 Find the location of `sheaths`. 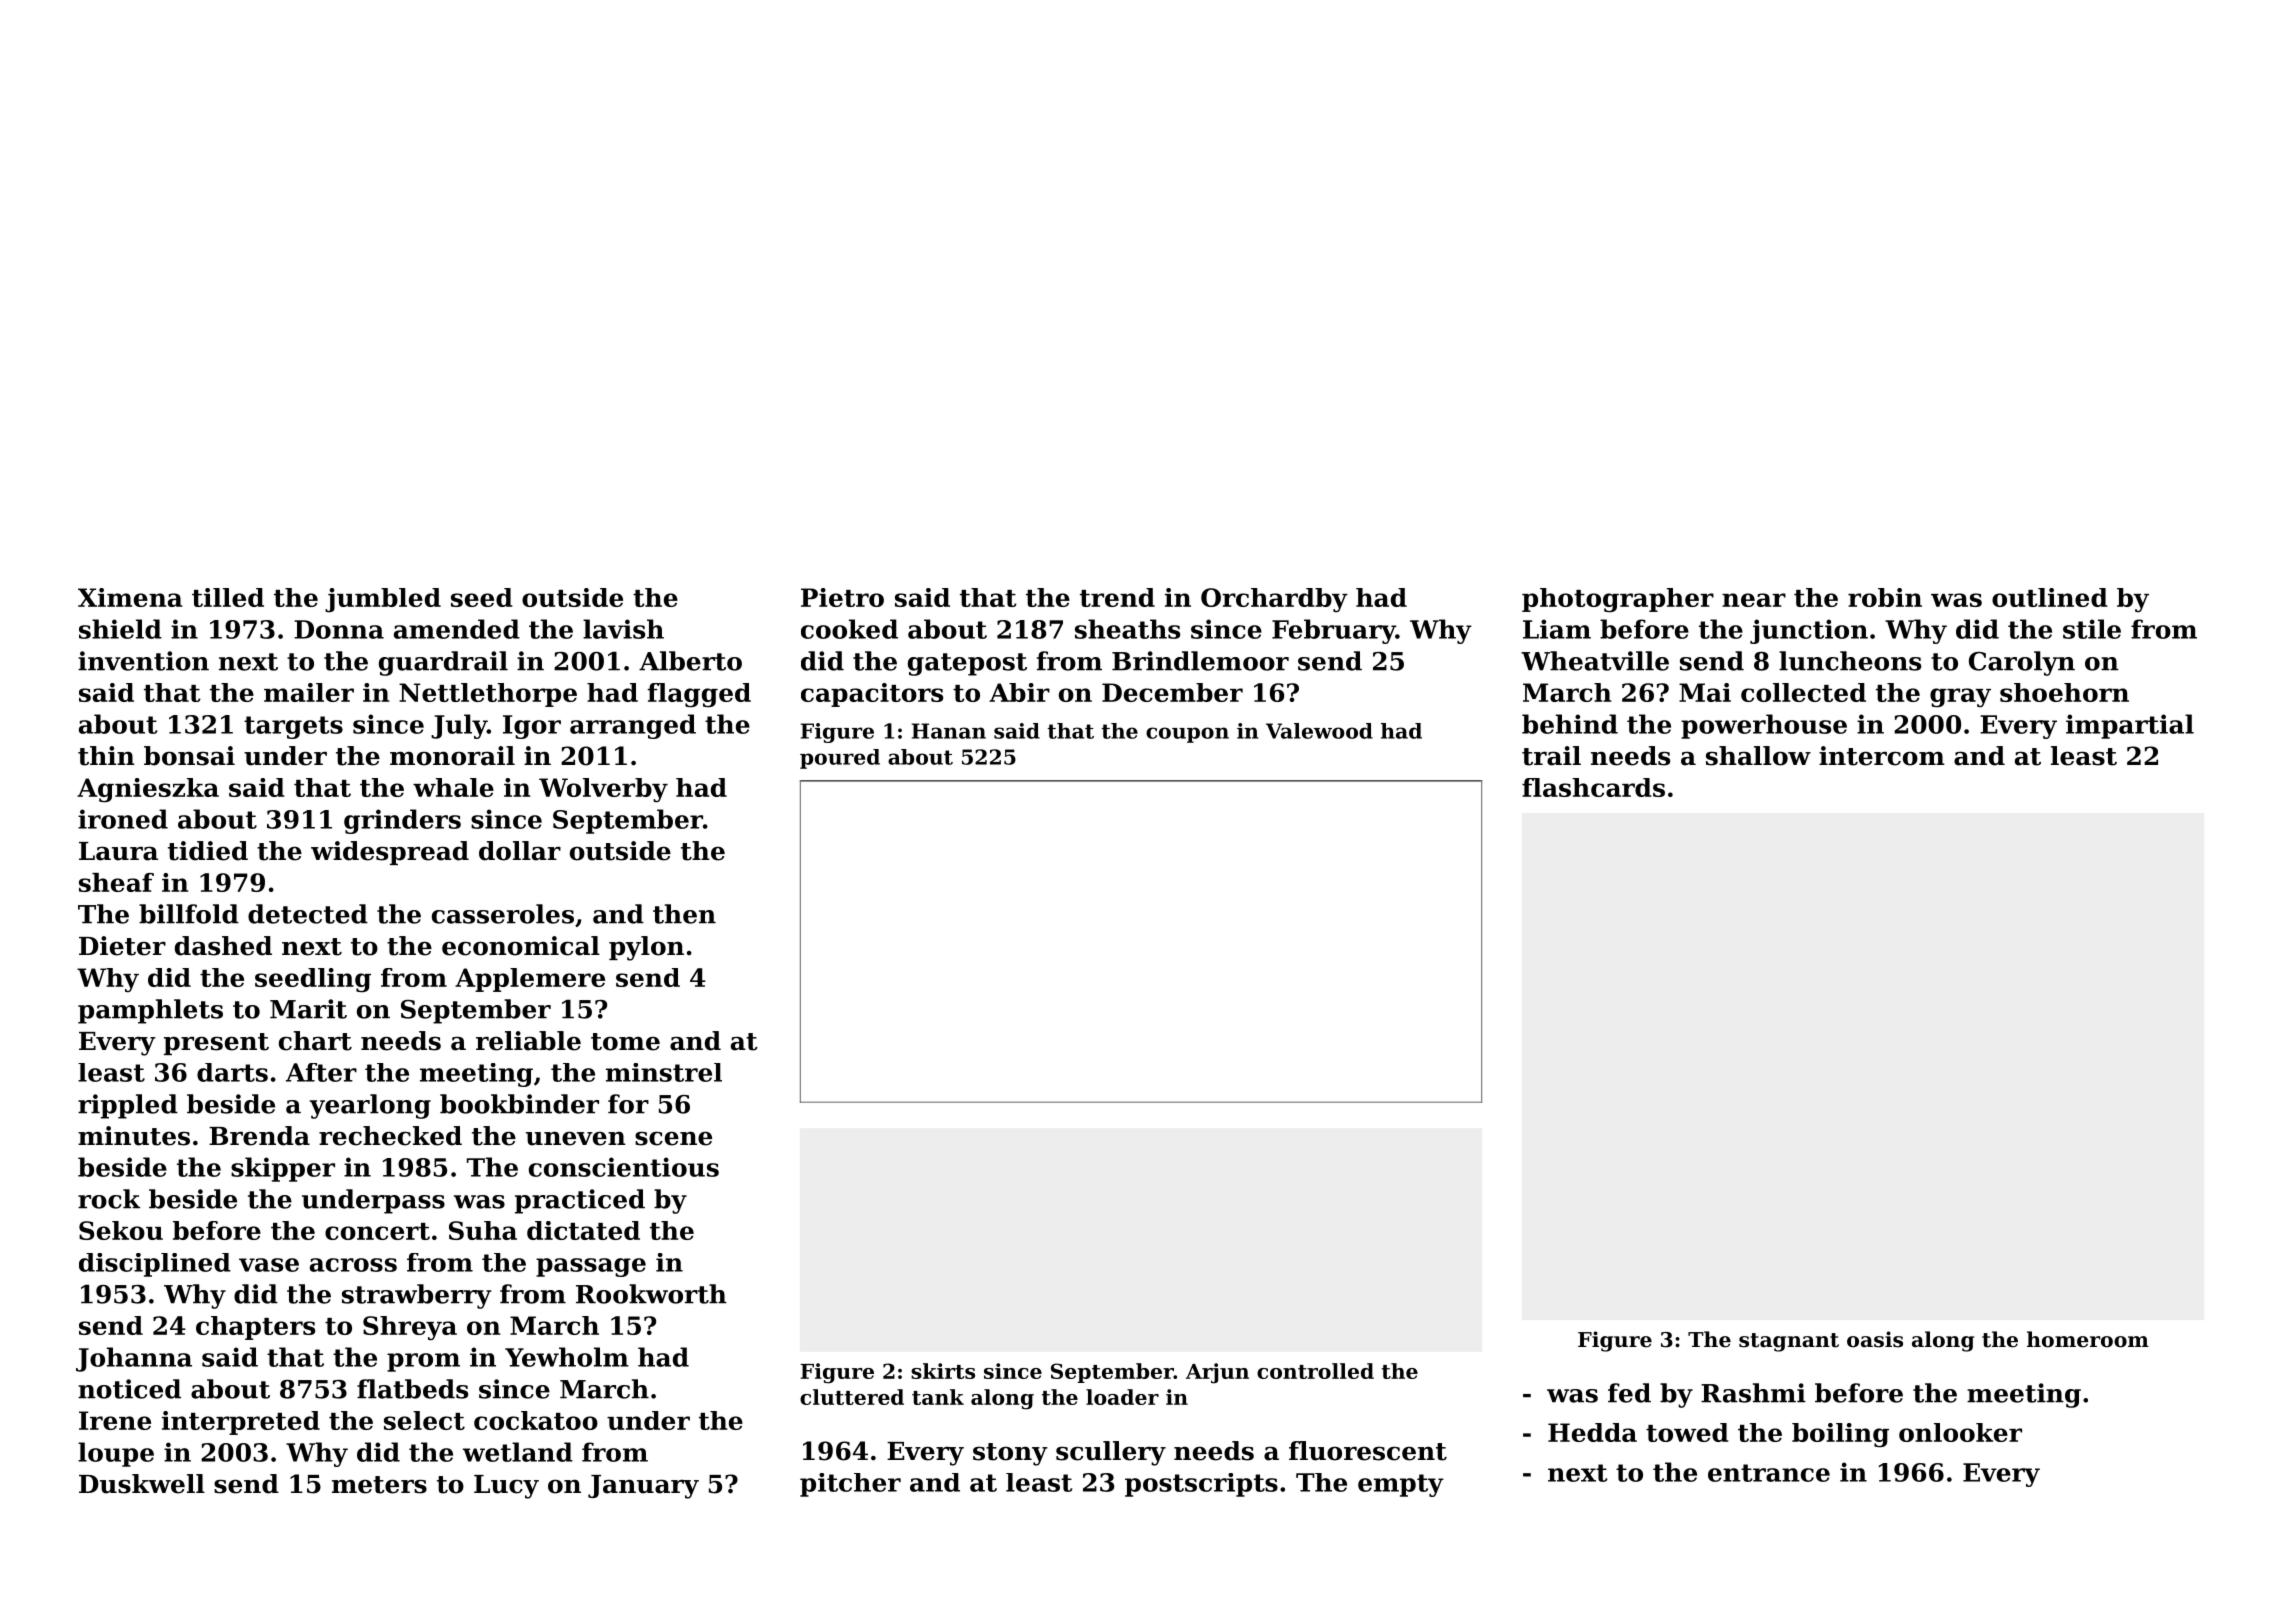

sheaths is located at coordinates (1127, 629).
